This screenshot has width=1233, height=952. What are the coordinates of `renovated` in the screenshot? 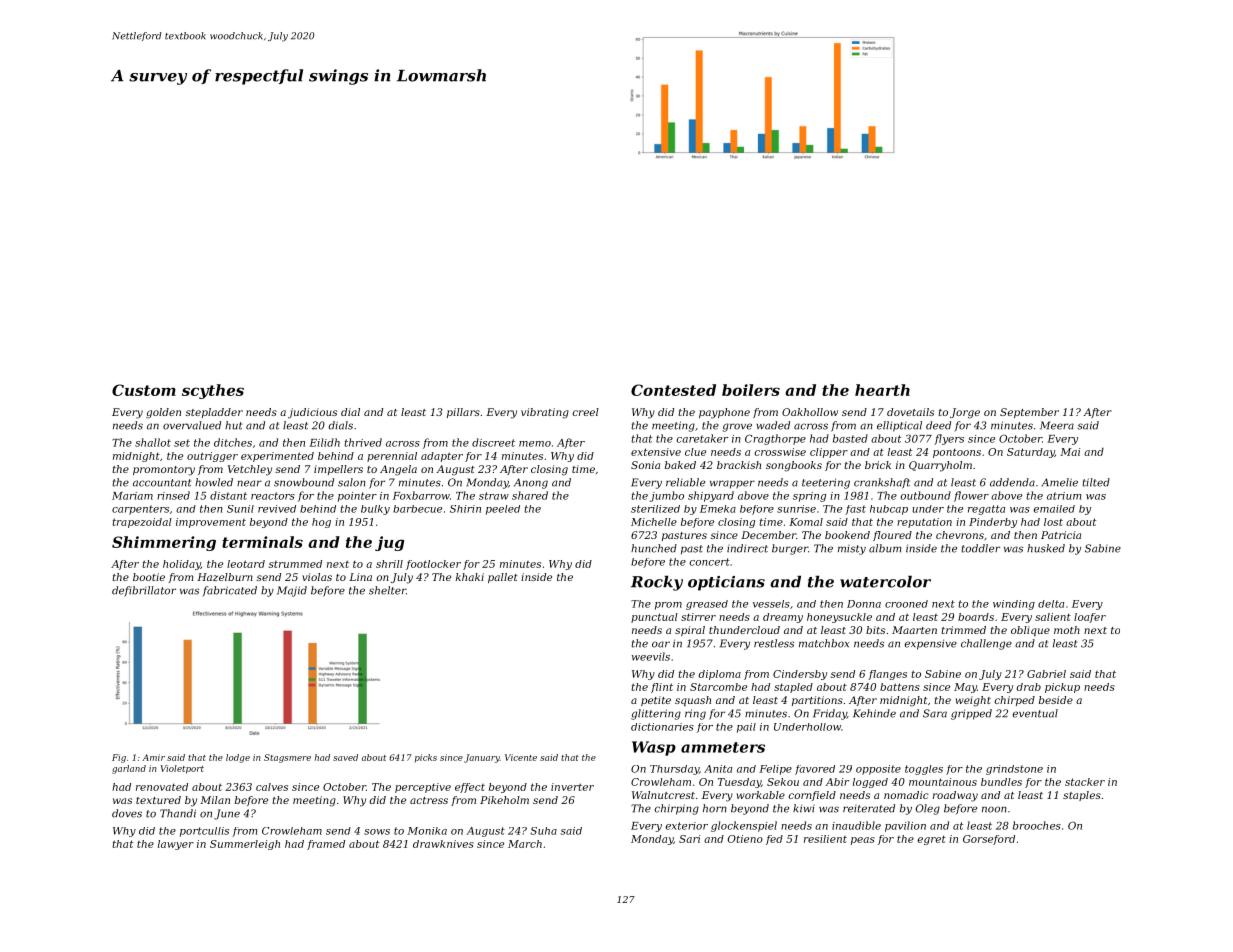 It's located at (162, 787).
